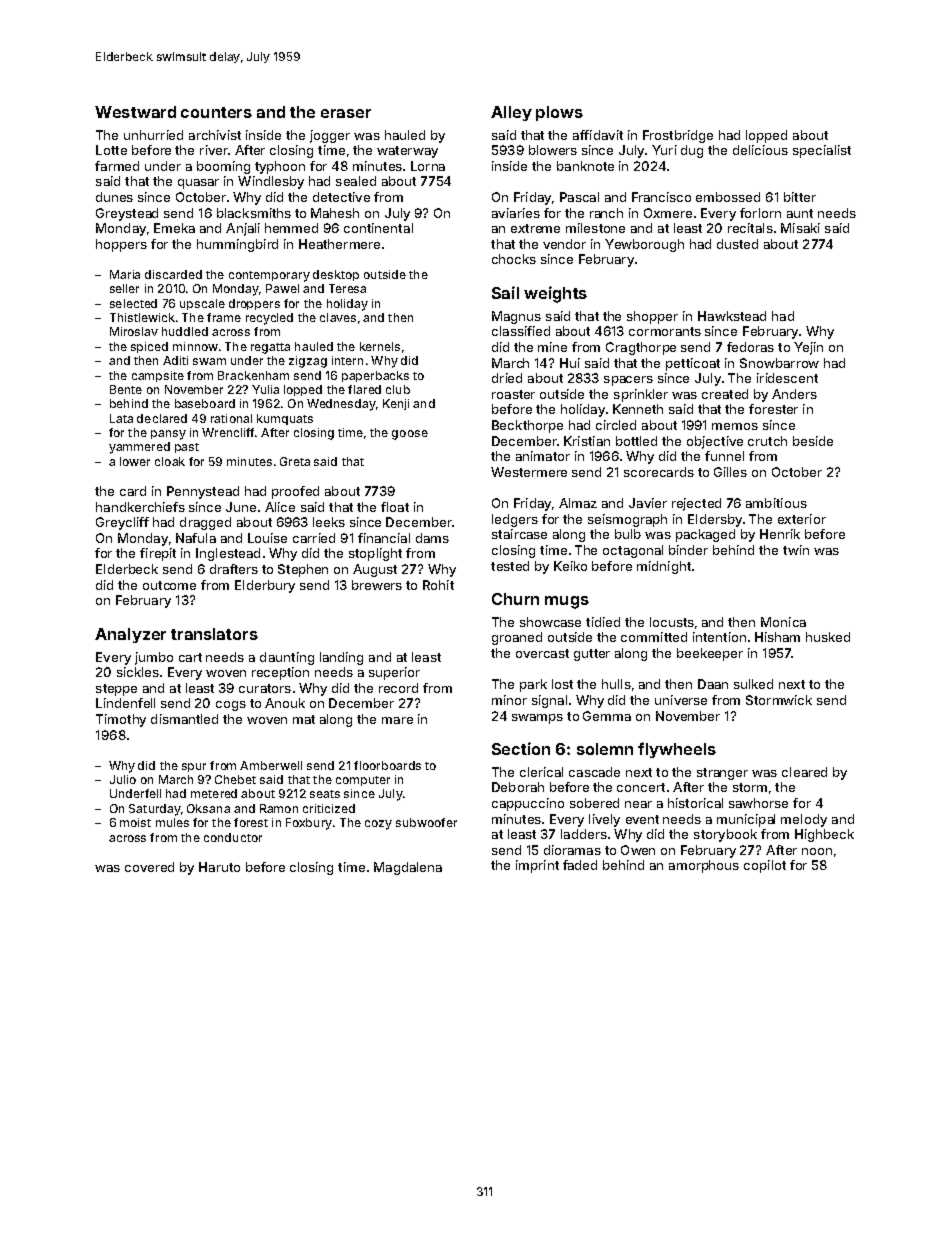  What do you see at coordinates (271, 182) in the screenshot?
I see `Windlesby` at bounding box center [271, 182].
